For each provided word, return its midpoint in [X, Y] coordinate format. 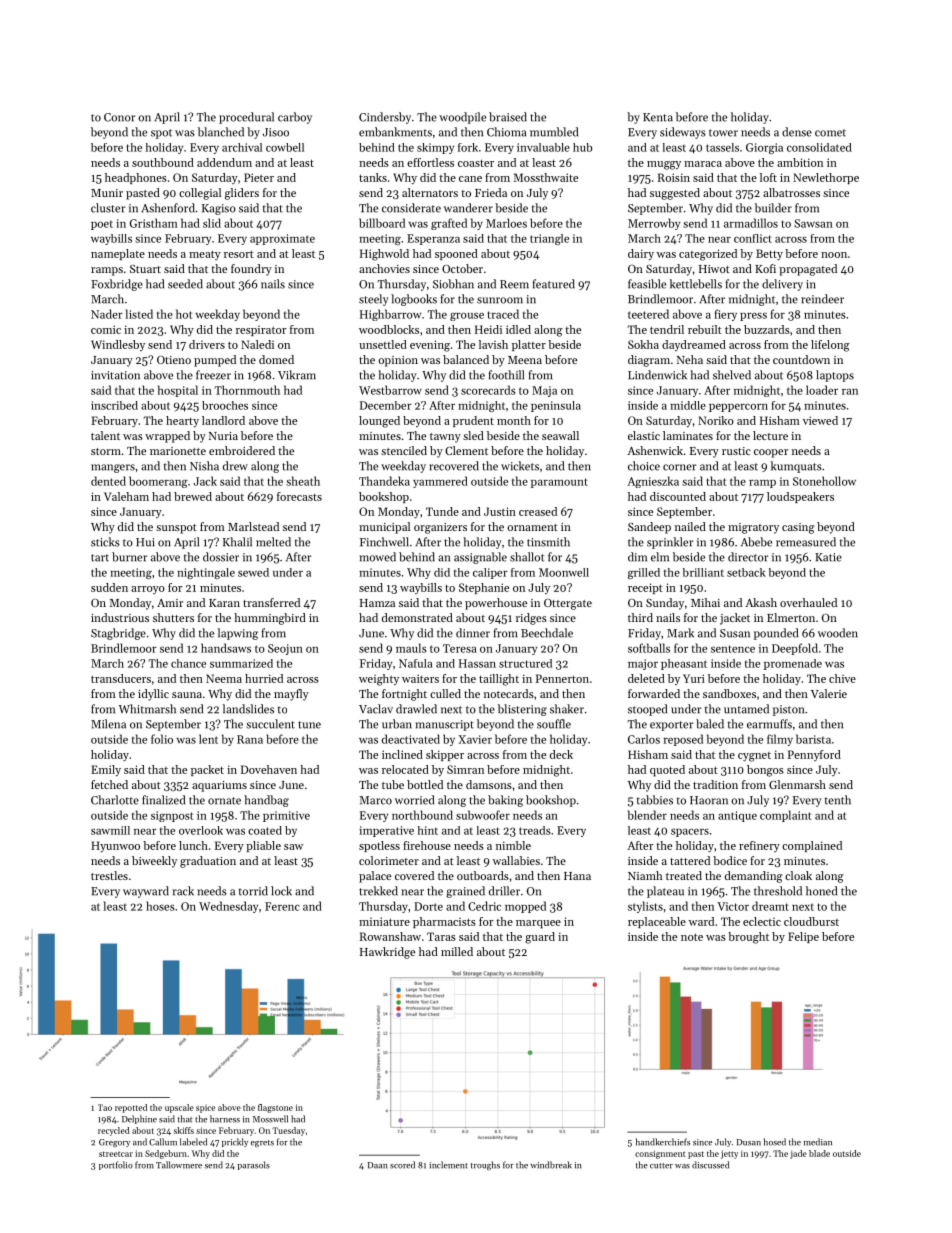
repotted [131, 1108]
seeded [185, 284]
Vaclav [376, 709]
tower [723, 133]
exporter [671, 726]
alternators [430, 192]
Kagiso [219, 209]
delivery [782, 285]
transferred [271, 602]
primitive [286, 816]
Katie [828, 557]
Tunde [442, 511]
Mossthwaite [546, 177]
